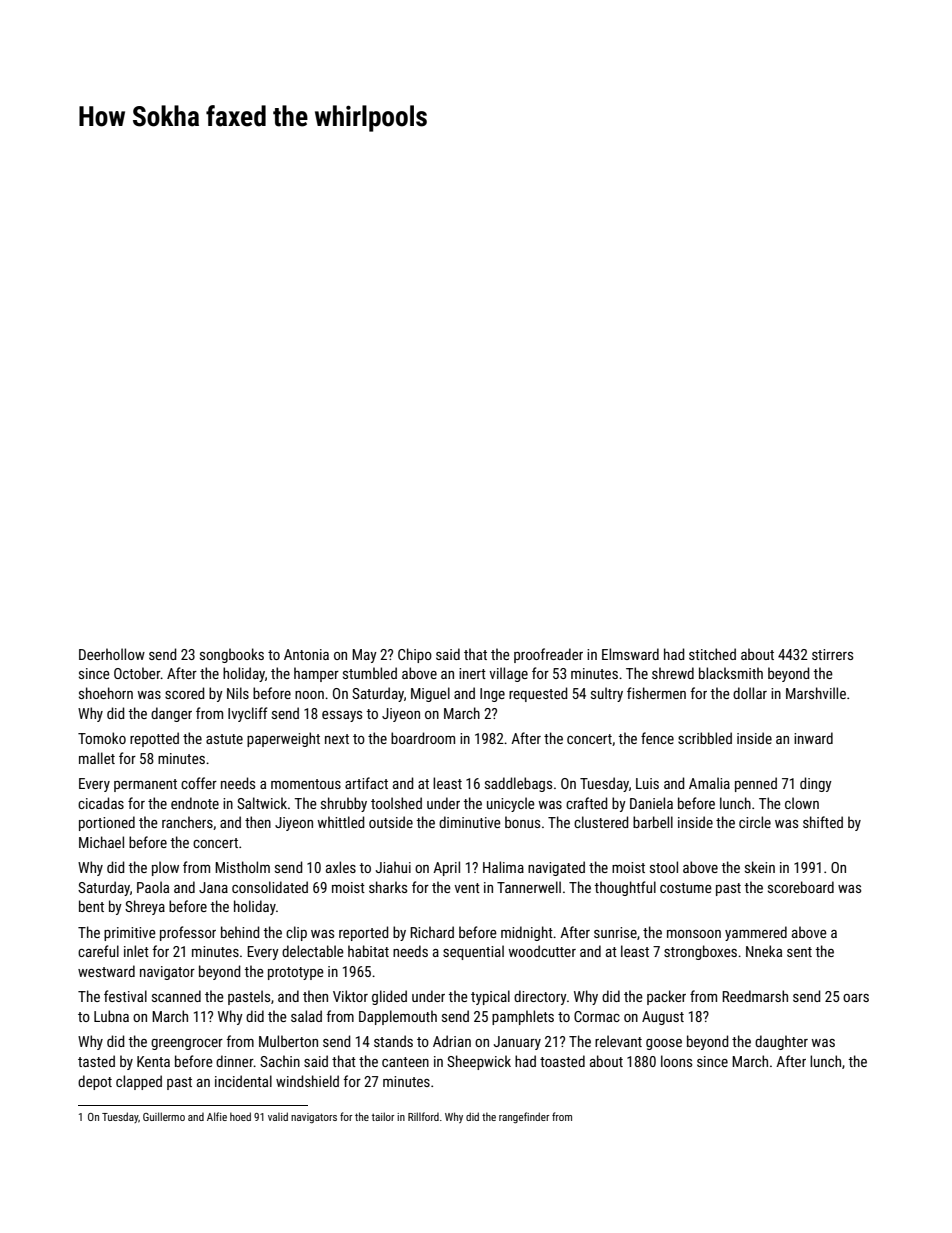 The height and width of the image is (1233, 952). What do you see at coordinates (112, 654) in the image?
I see `Deerhollow` at bounding box center [112, 654].
